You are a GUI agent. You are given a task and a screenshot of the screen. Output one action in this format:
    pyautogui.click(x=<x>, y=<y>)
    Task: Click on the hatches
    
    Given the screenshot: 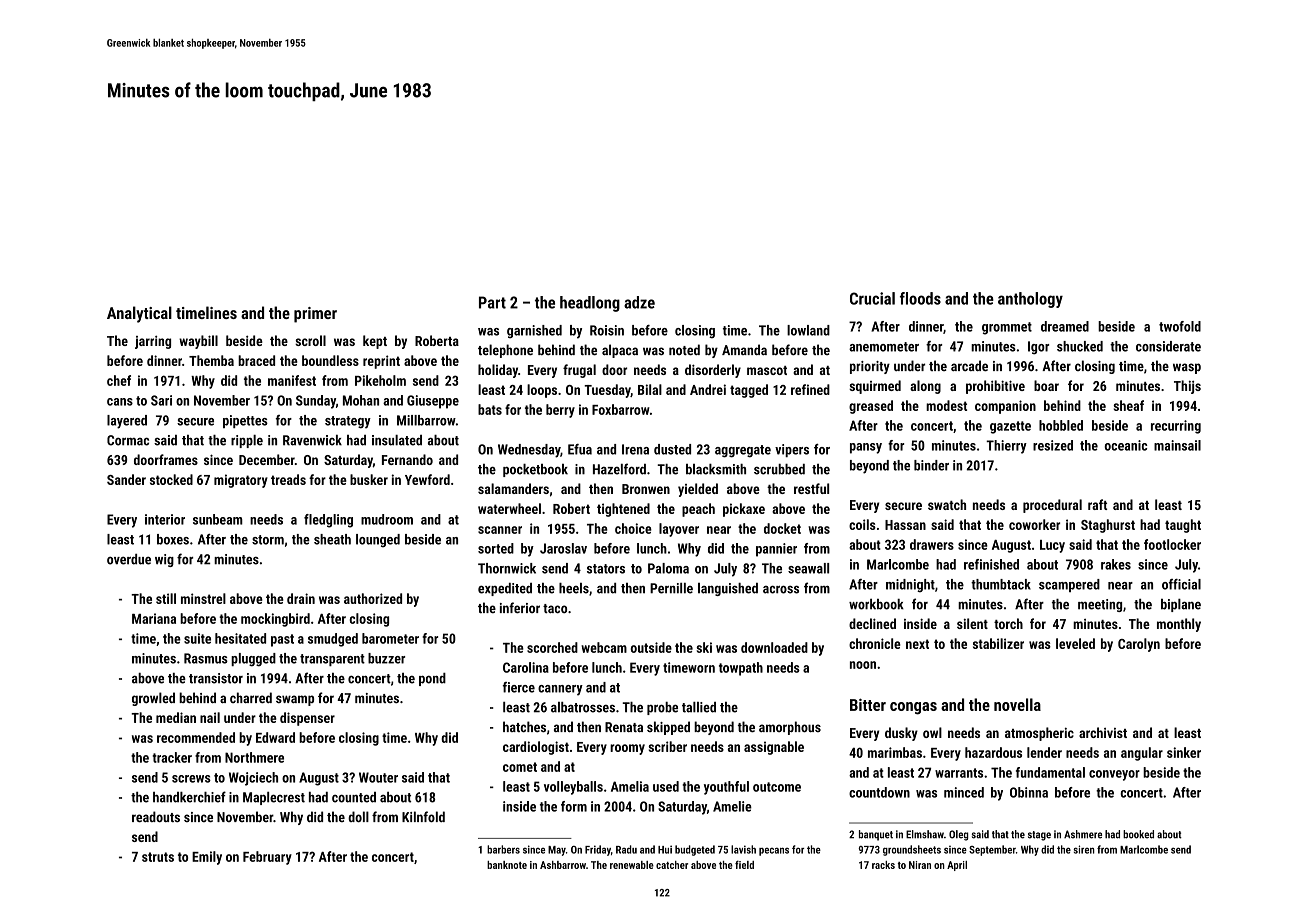 What is the action you would take?
    pyautogui.click(x=524, y=726)
